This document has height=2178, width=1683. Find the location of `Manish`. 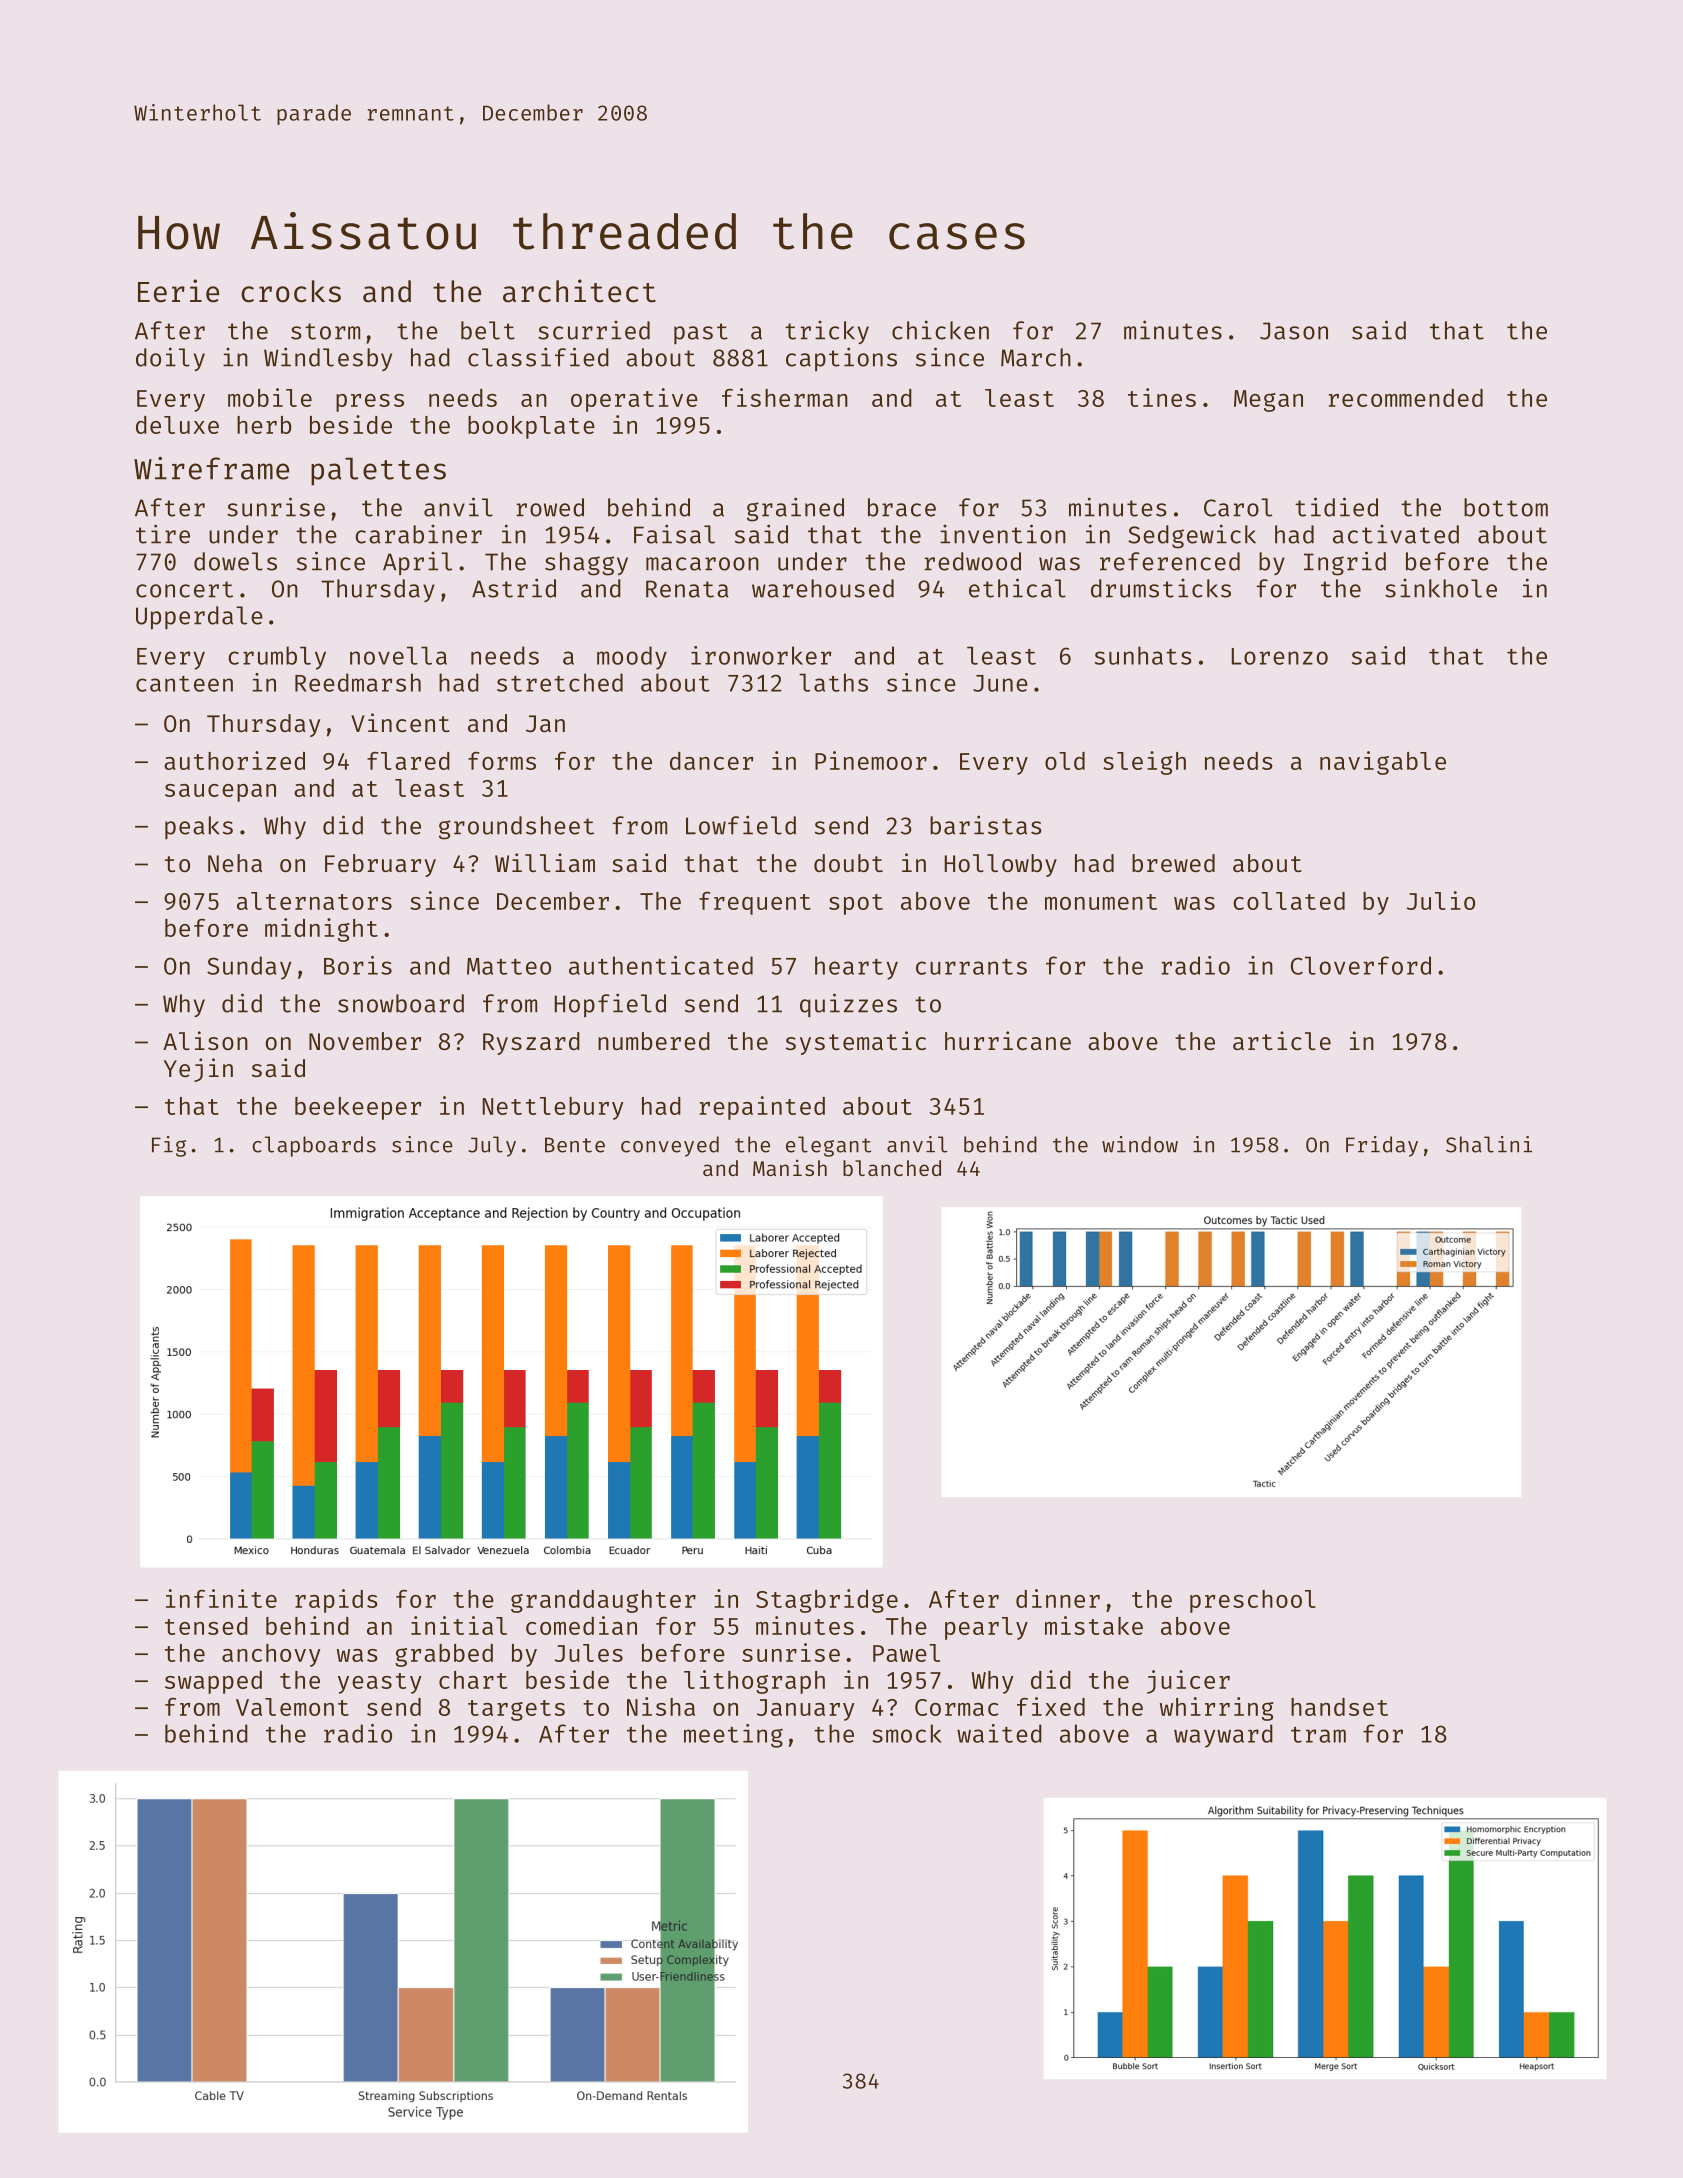

Manish is located at coordinates (790, 1167).
